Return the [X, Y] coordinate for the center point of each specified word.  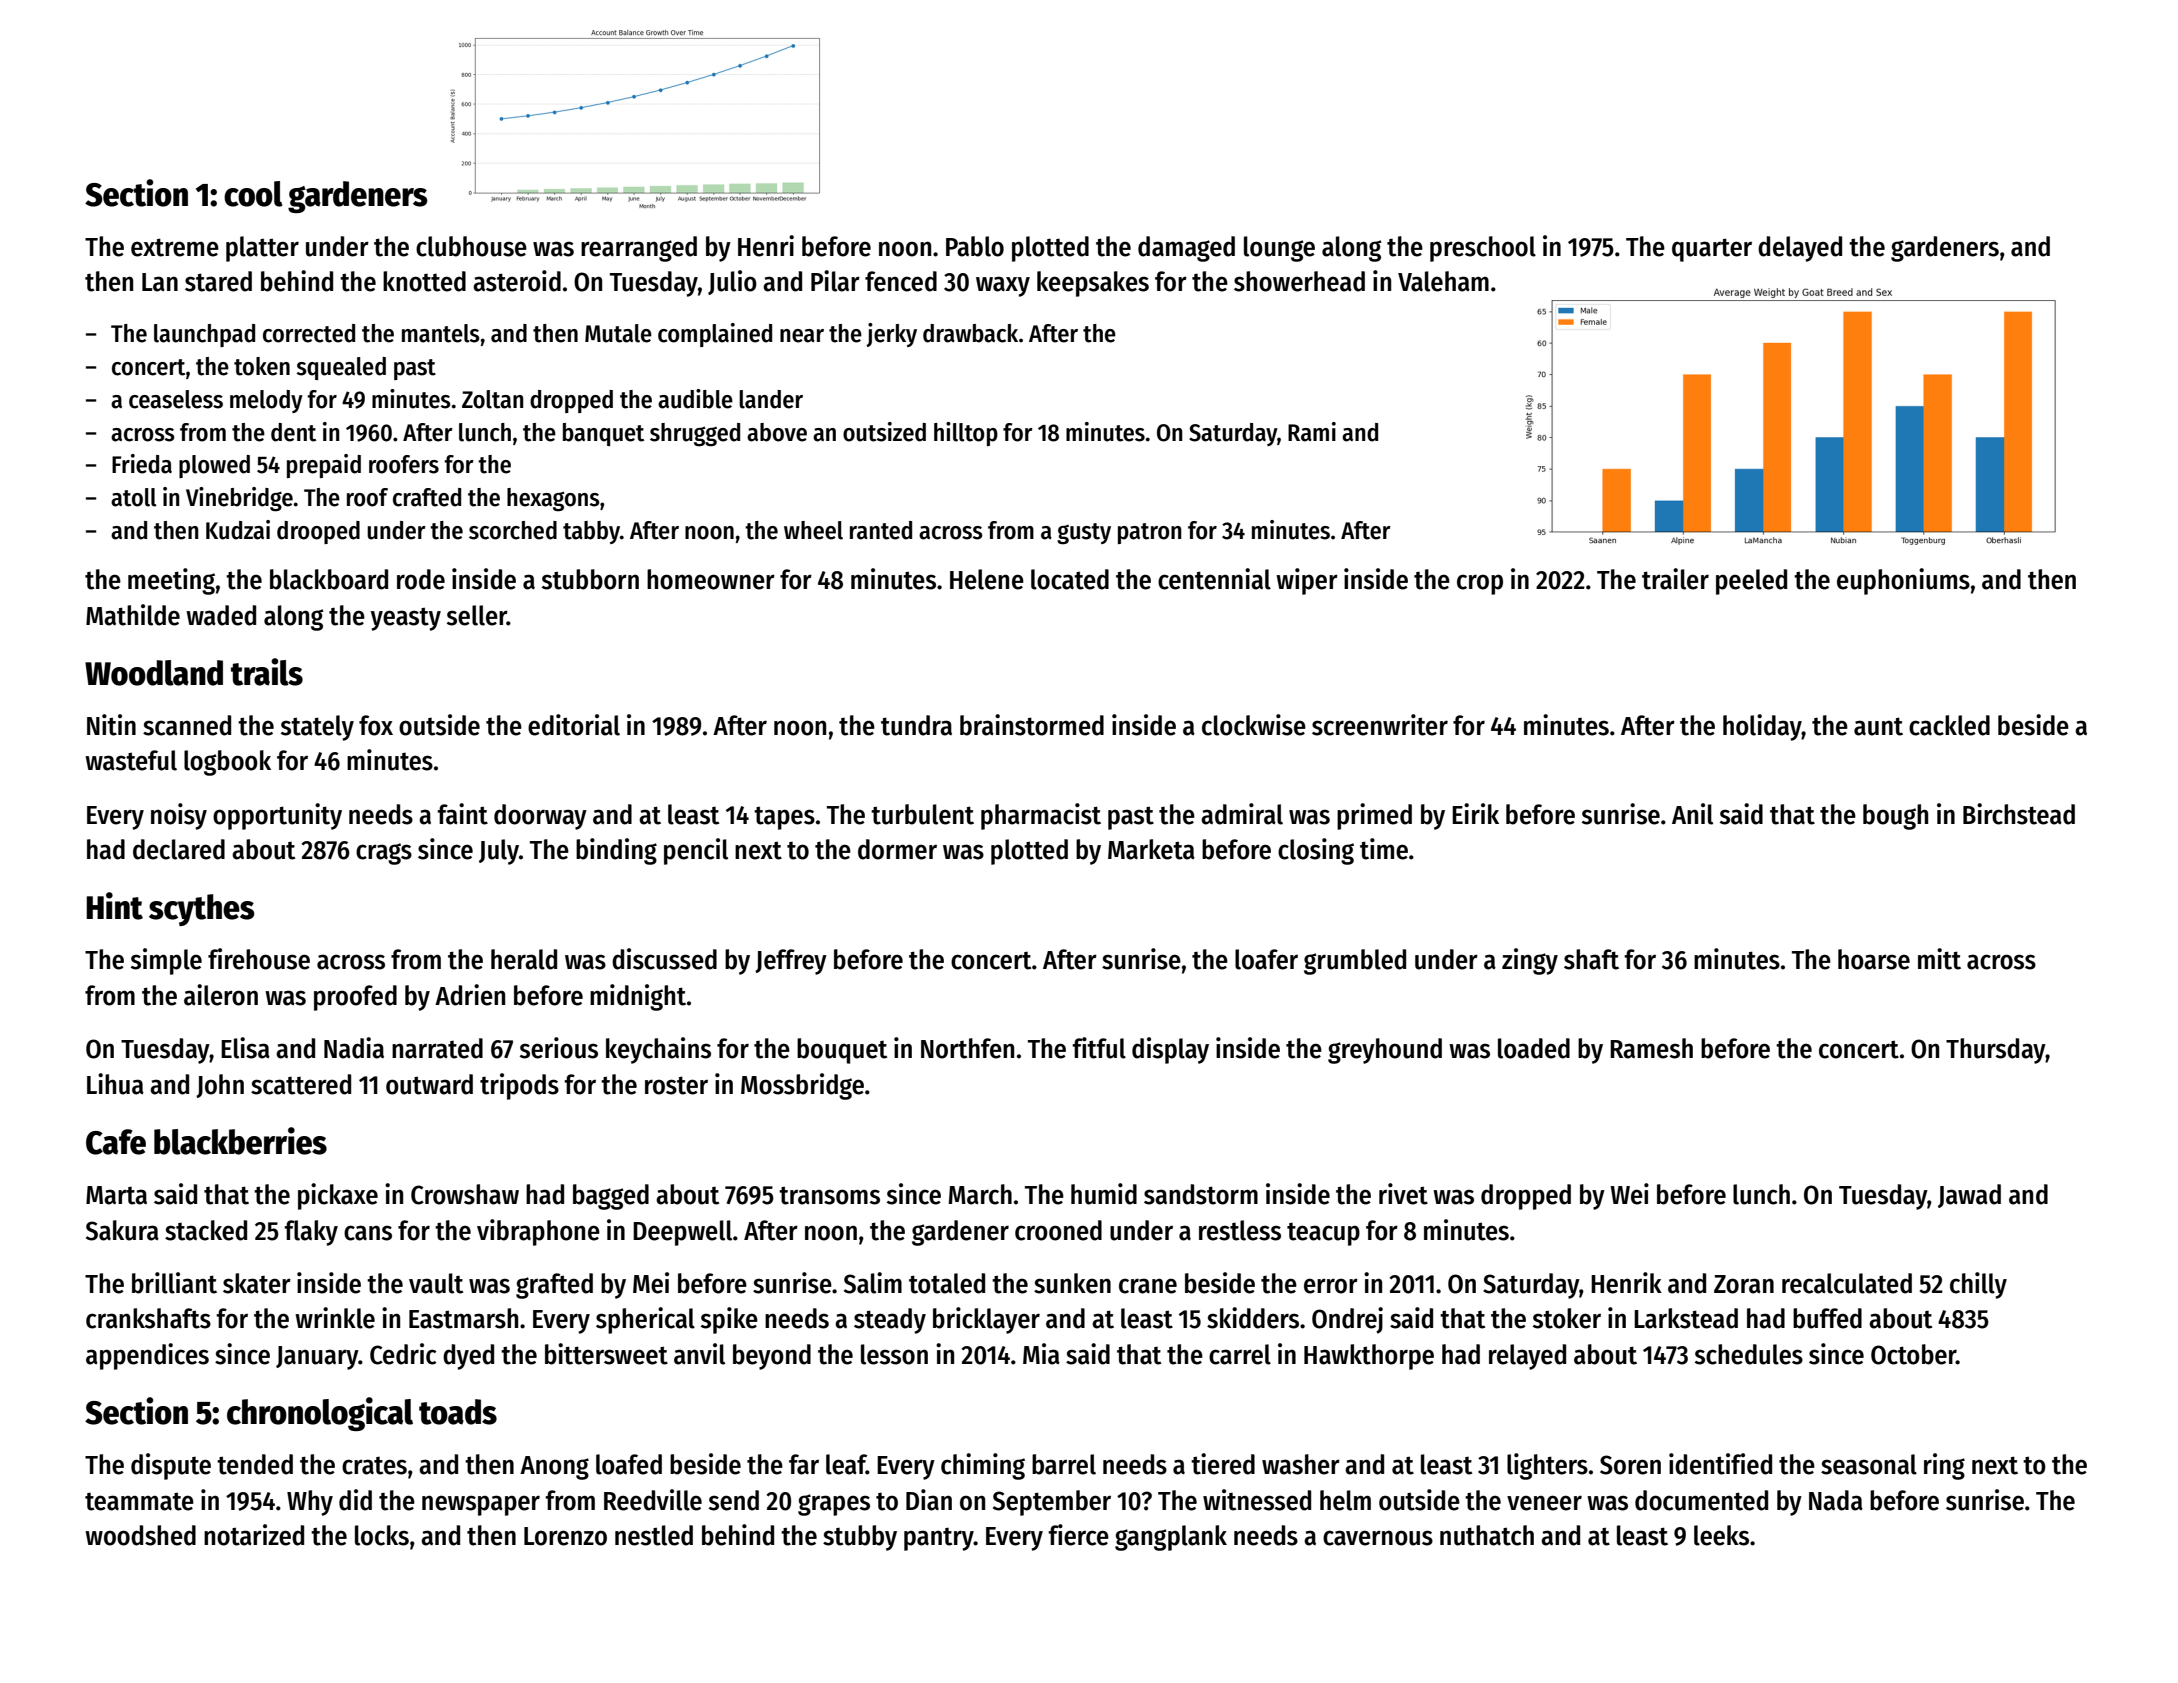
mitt [1939, 959]
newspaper [481, 1505]
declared [179, 849]
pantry [939, 1539]
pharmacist [1041, 816]
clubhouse [471, 246]
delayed [1800, 249]
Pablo [975, 246]
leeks [1721, 1535]
